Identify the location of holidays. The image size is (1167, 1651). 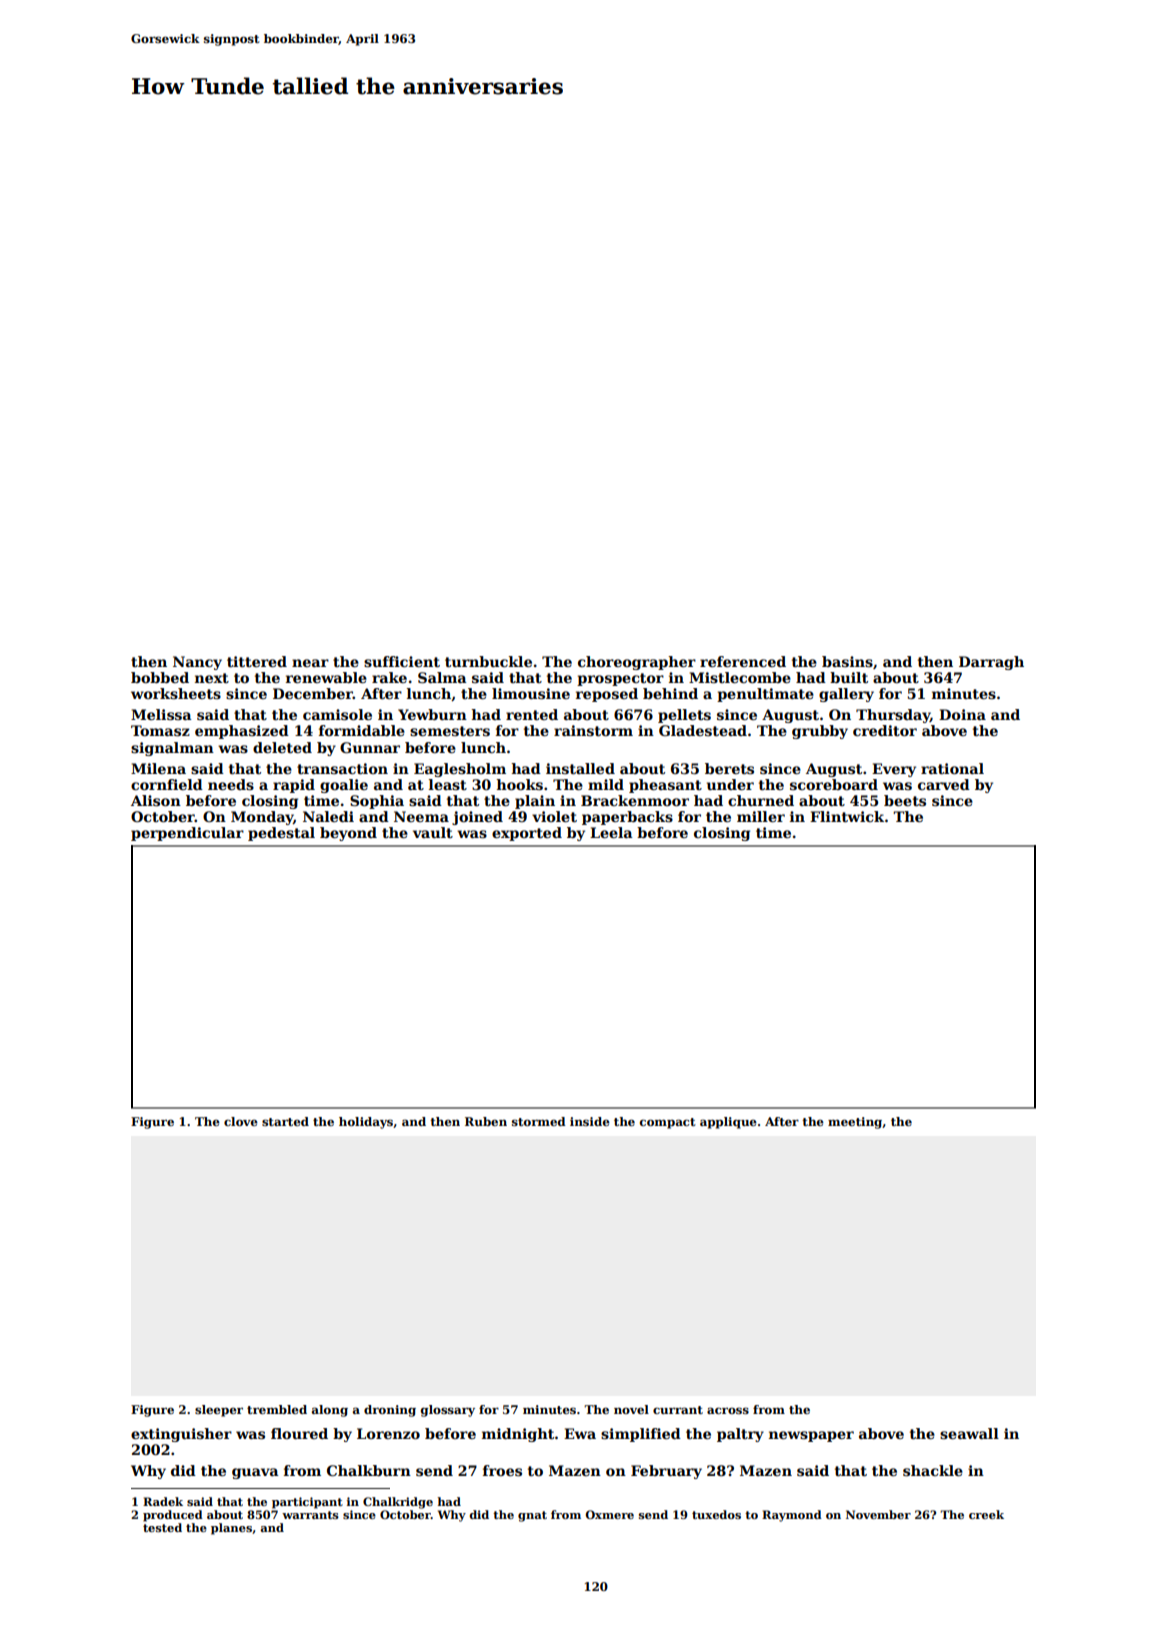
(366, 1123).
